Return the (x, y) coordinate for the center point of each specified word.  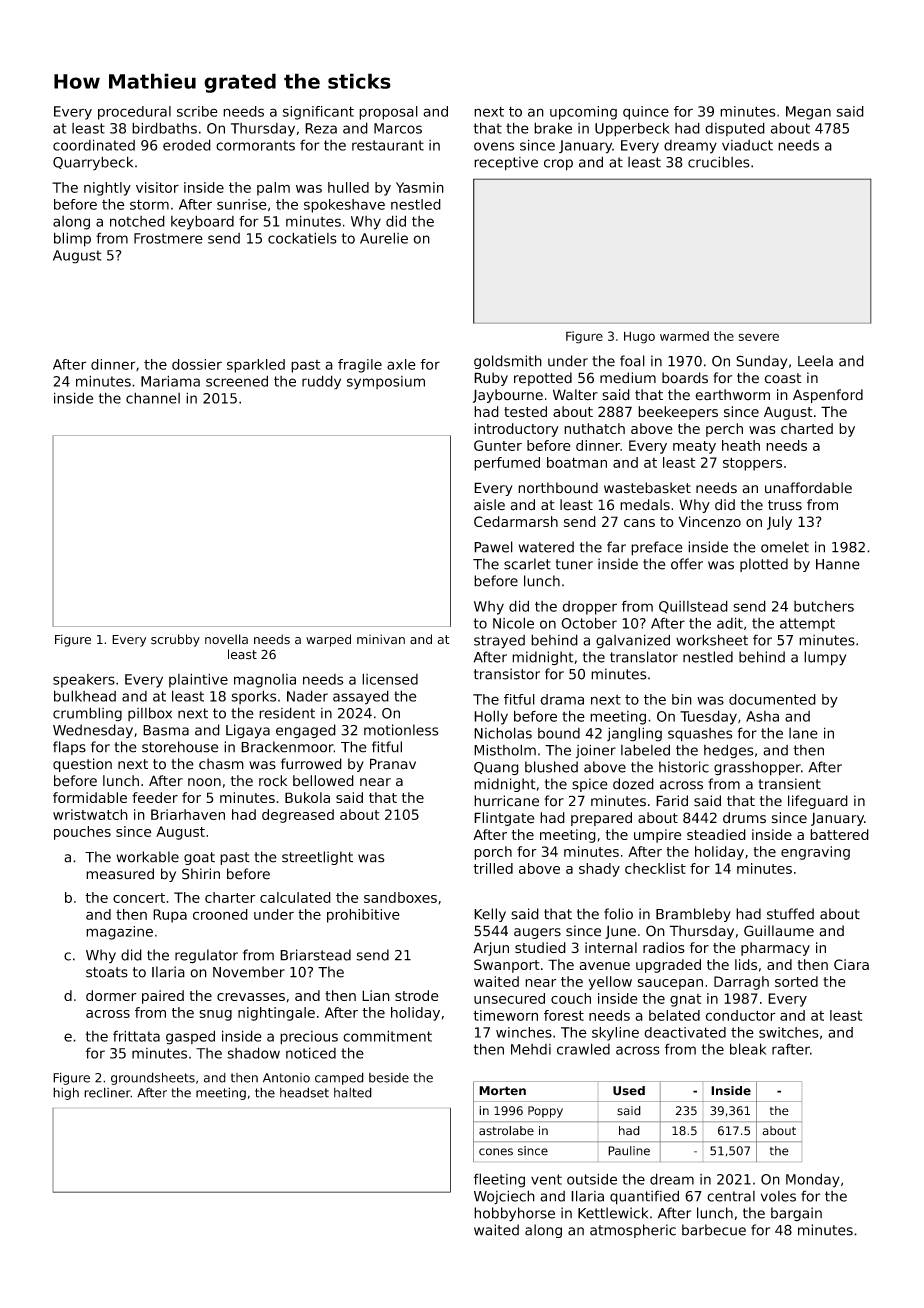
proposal (388, 113)
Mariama (170, 381)
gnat (686, 1000)
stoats (107, 972)
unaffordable (808, 488)
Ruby (491, 379)
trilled (493, 868)
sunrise (242, 204)
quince (646, 113)
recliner (107, 1092)
